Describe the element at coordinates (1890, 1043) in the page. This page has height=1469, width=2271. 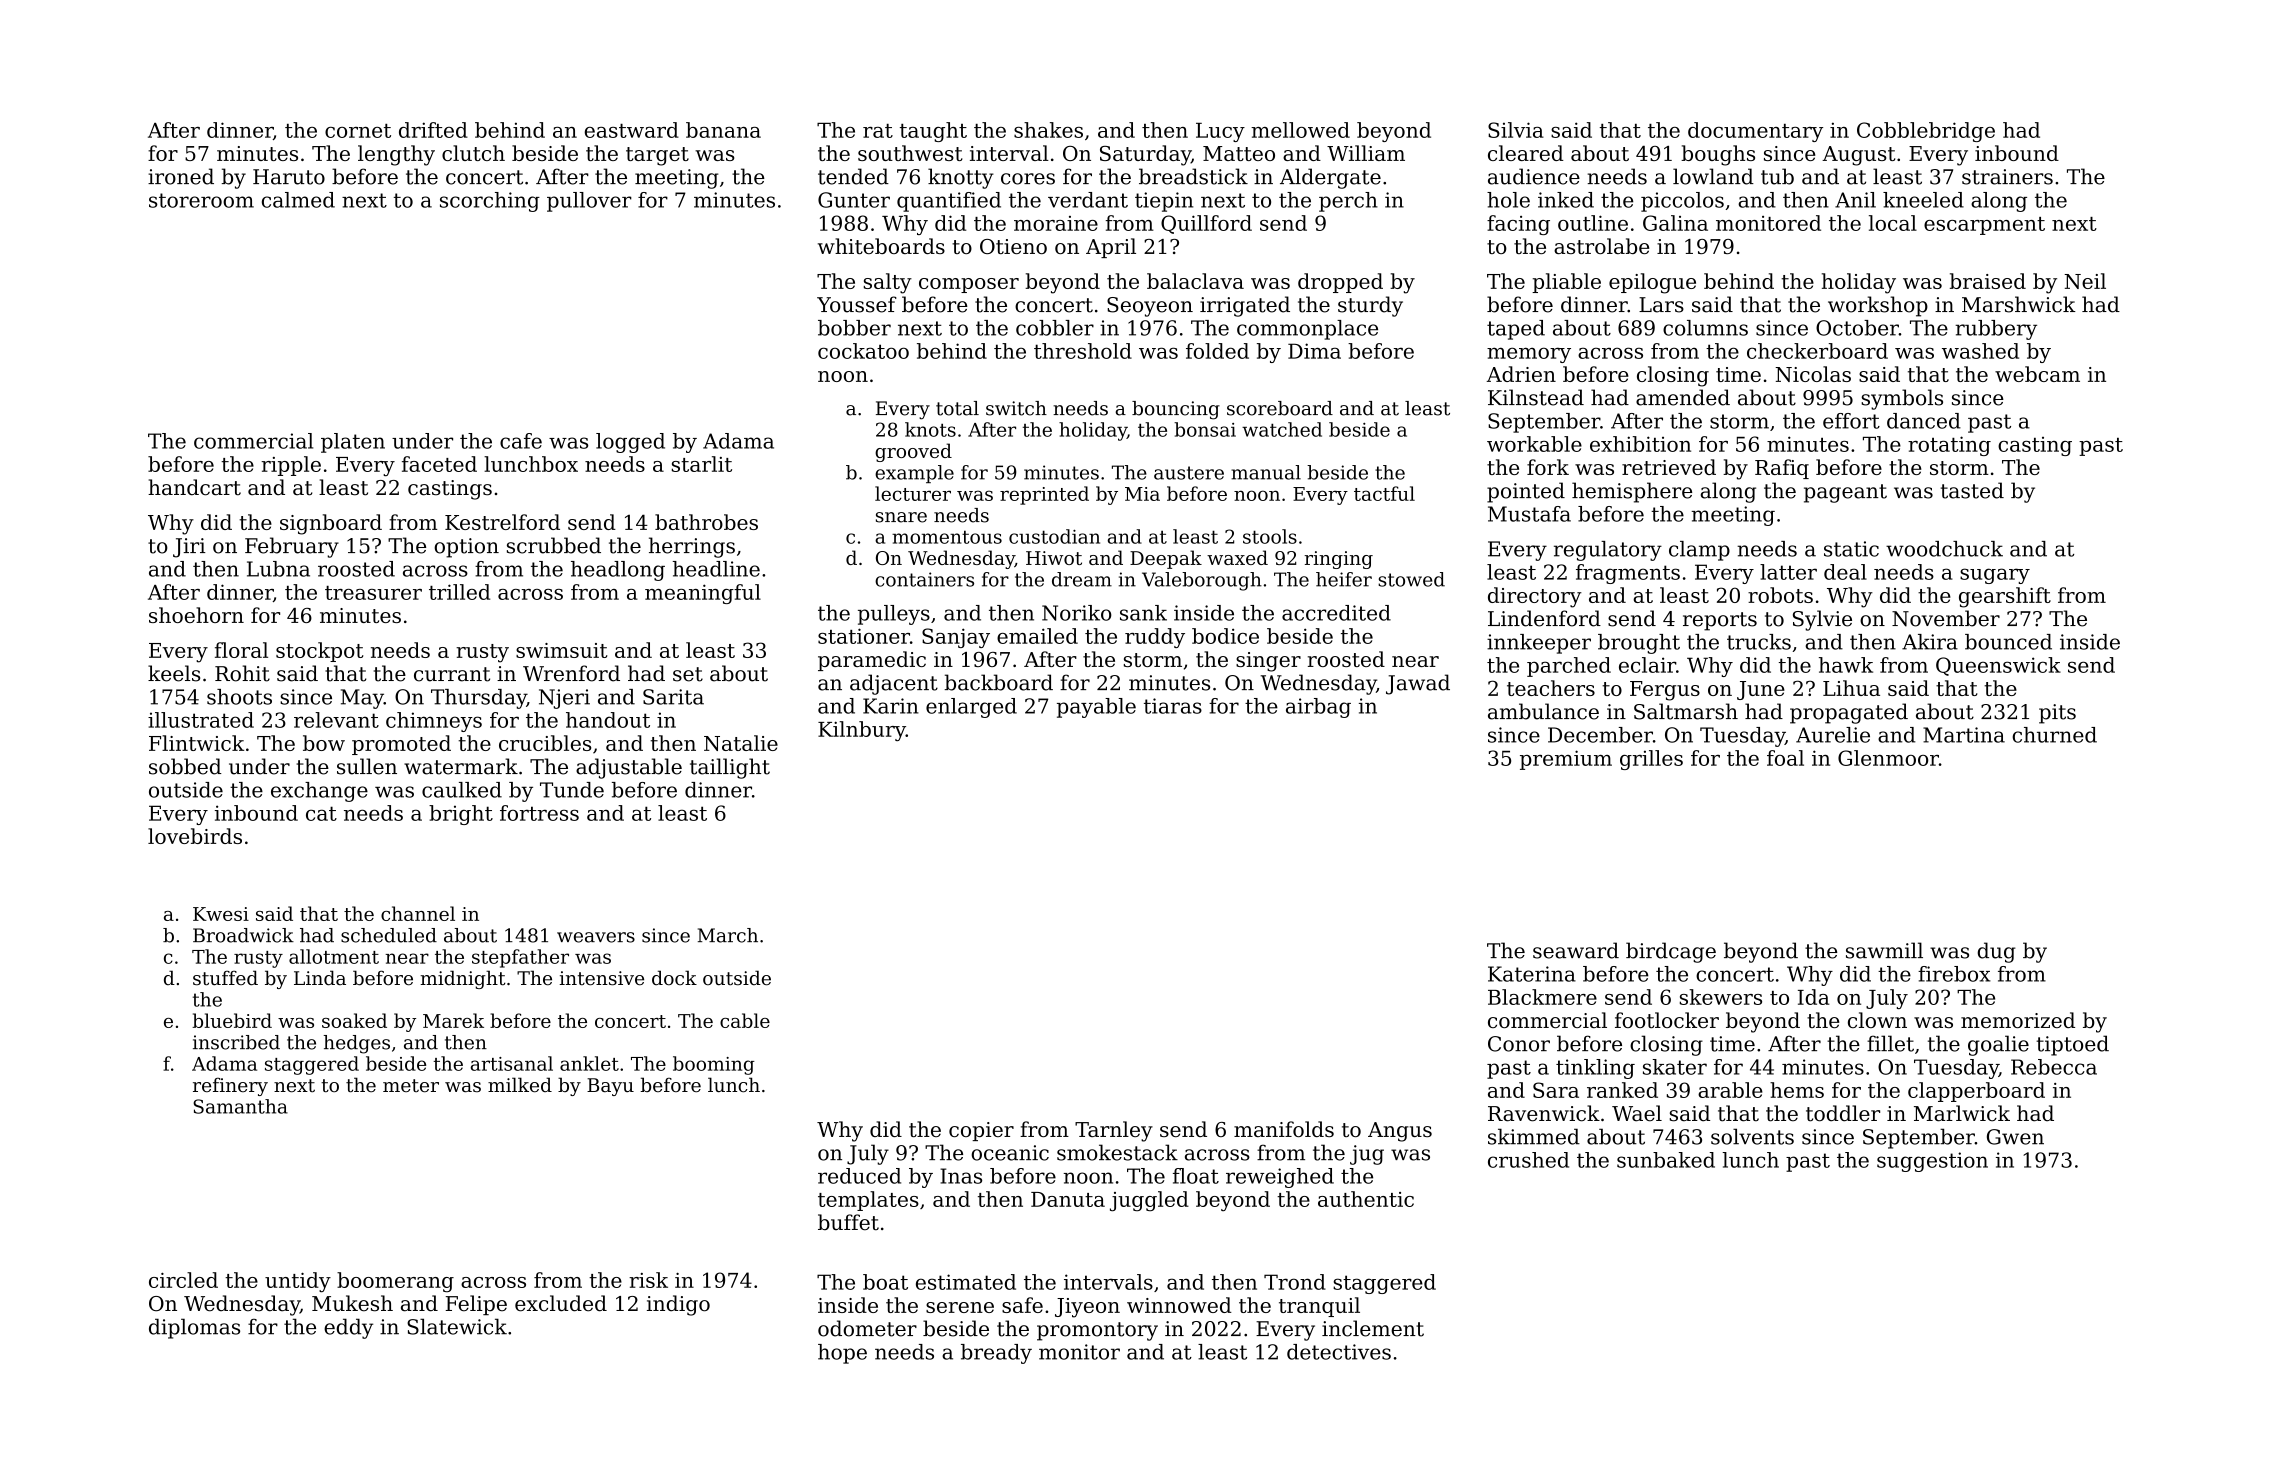
I see `fillet` at that location.
